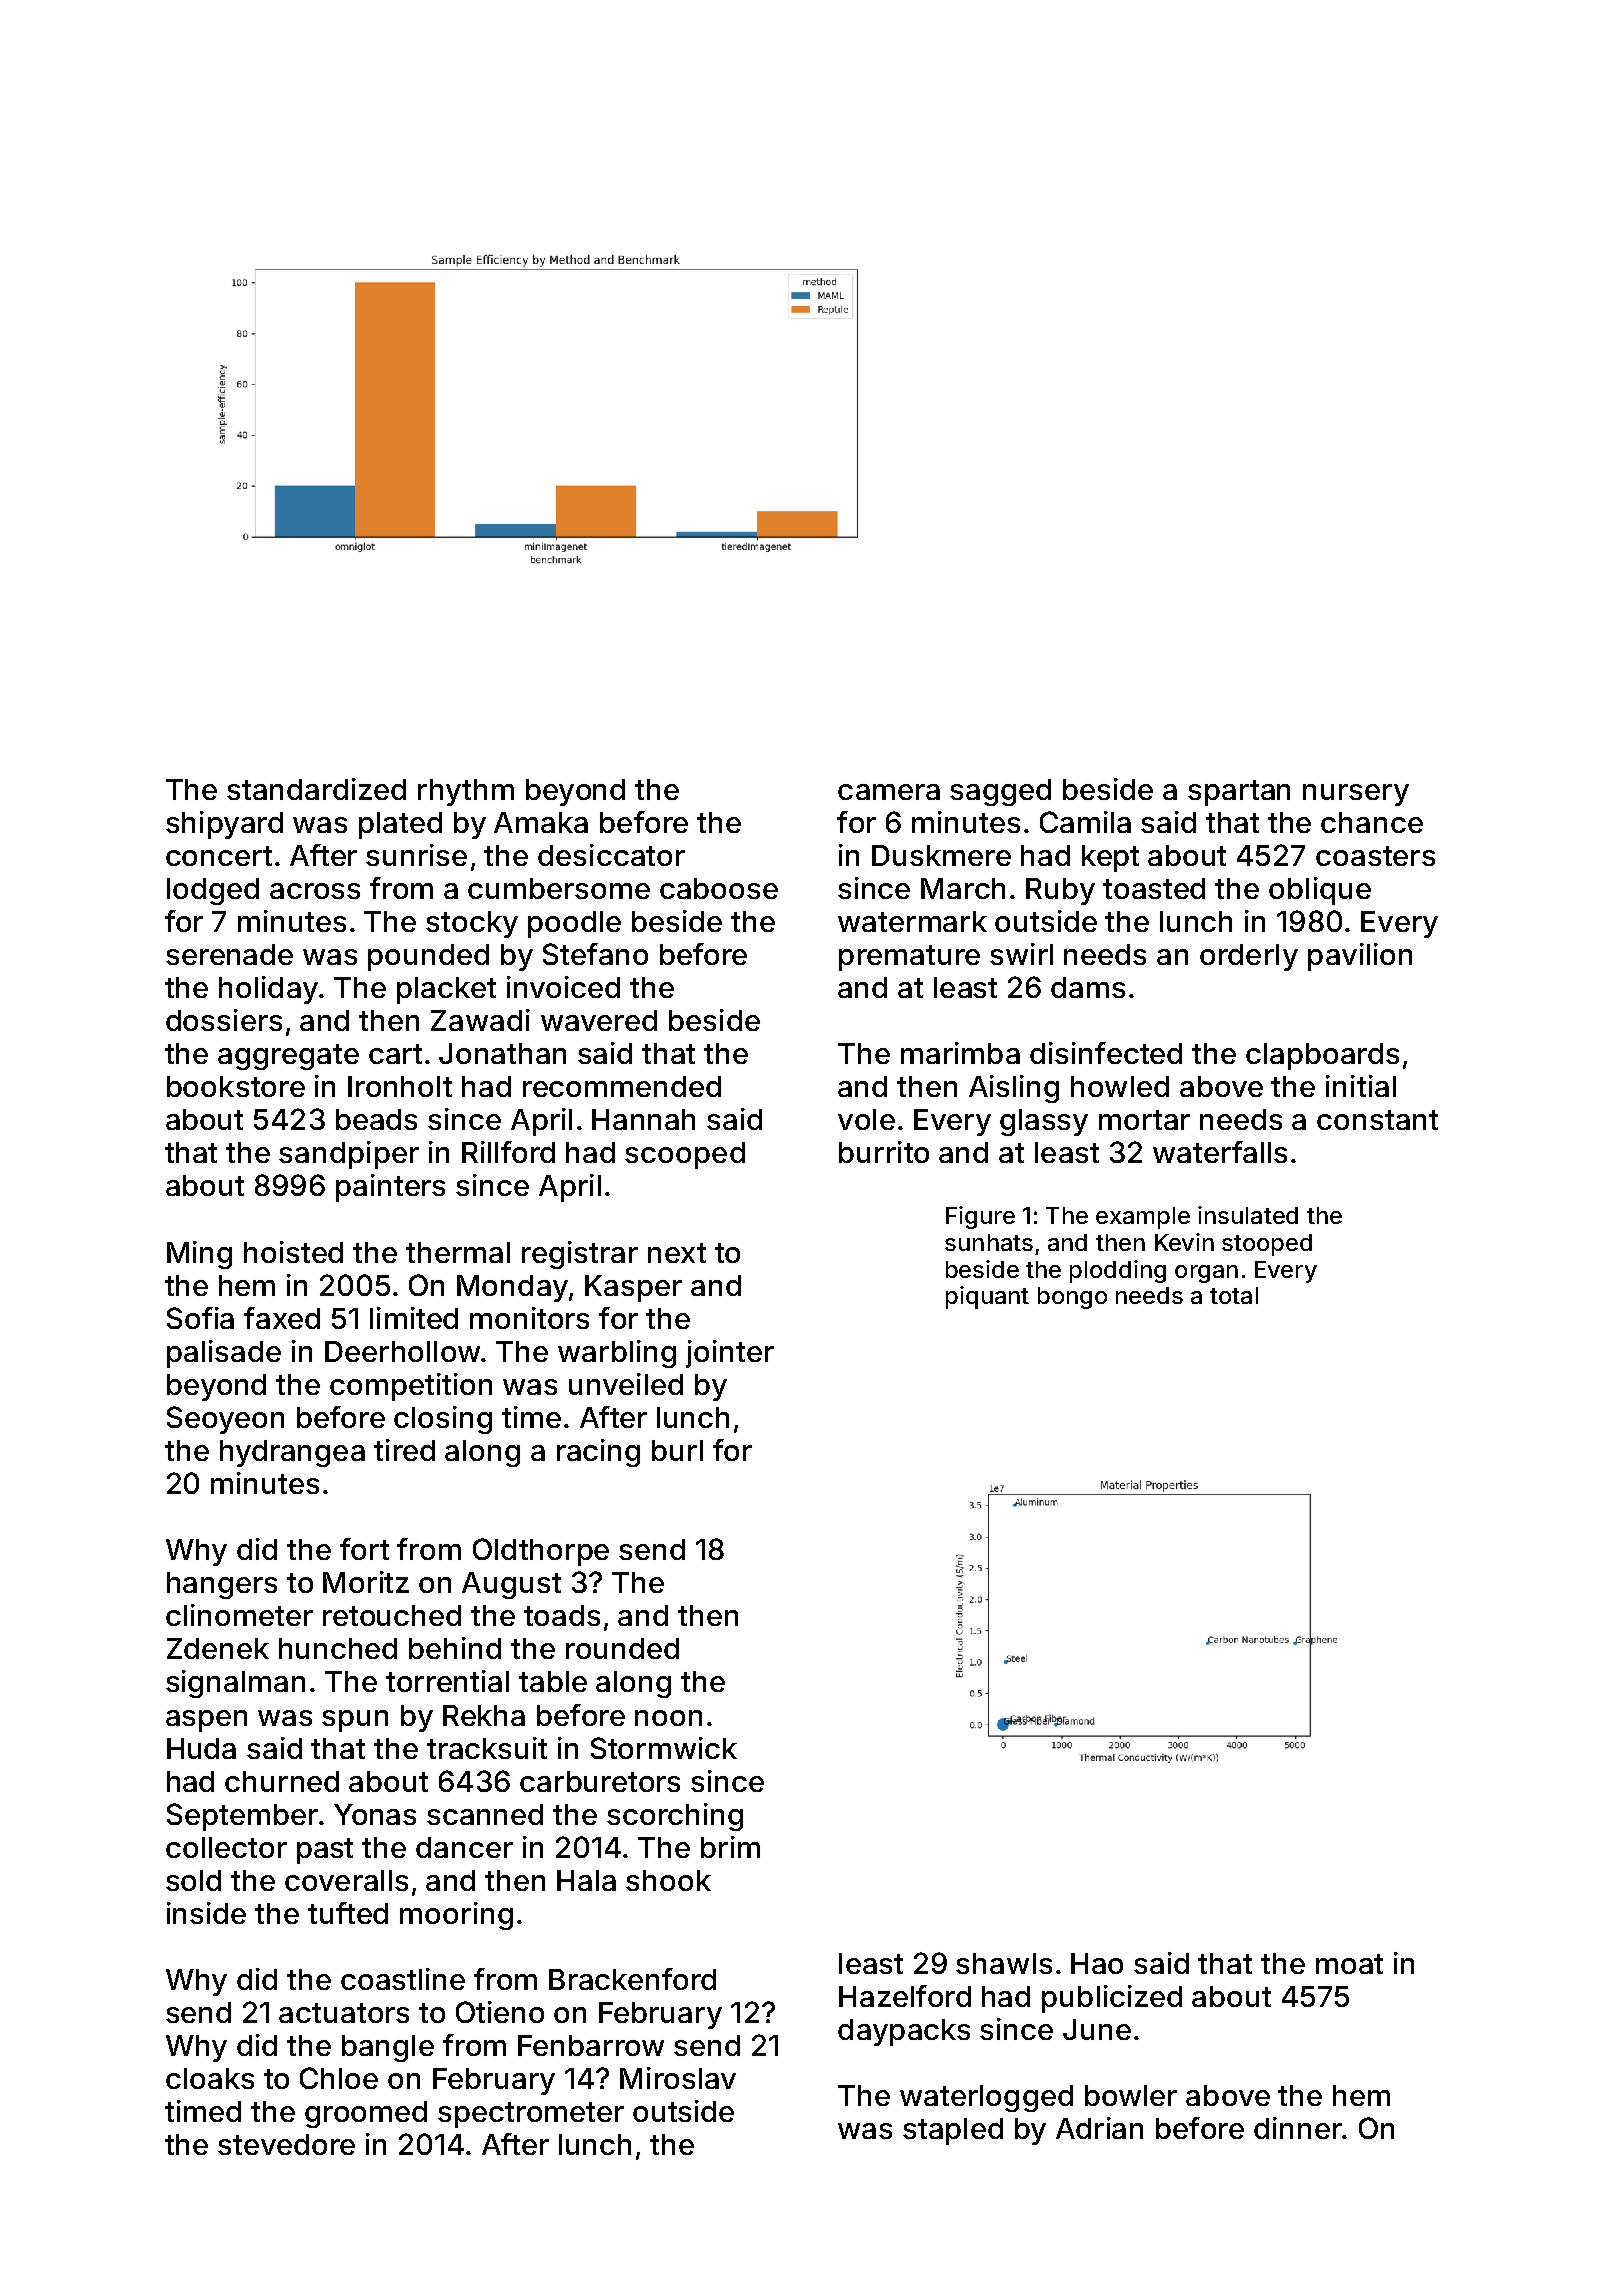  I want to click on stapled, so click(953, 2131).
